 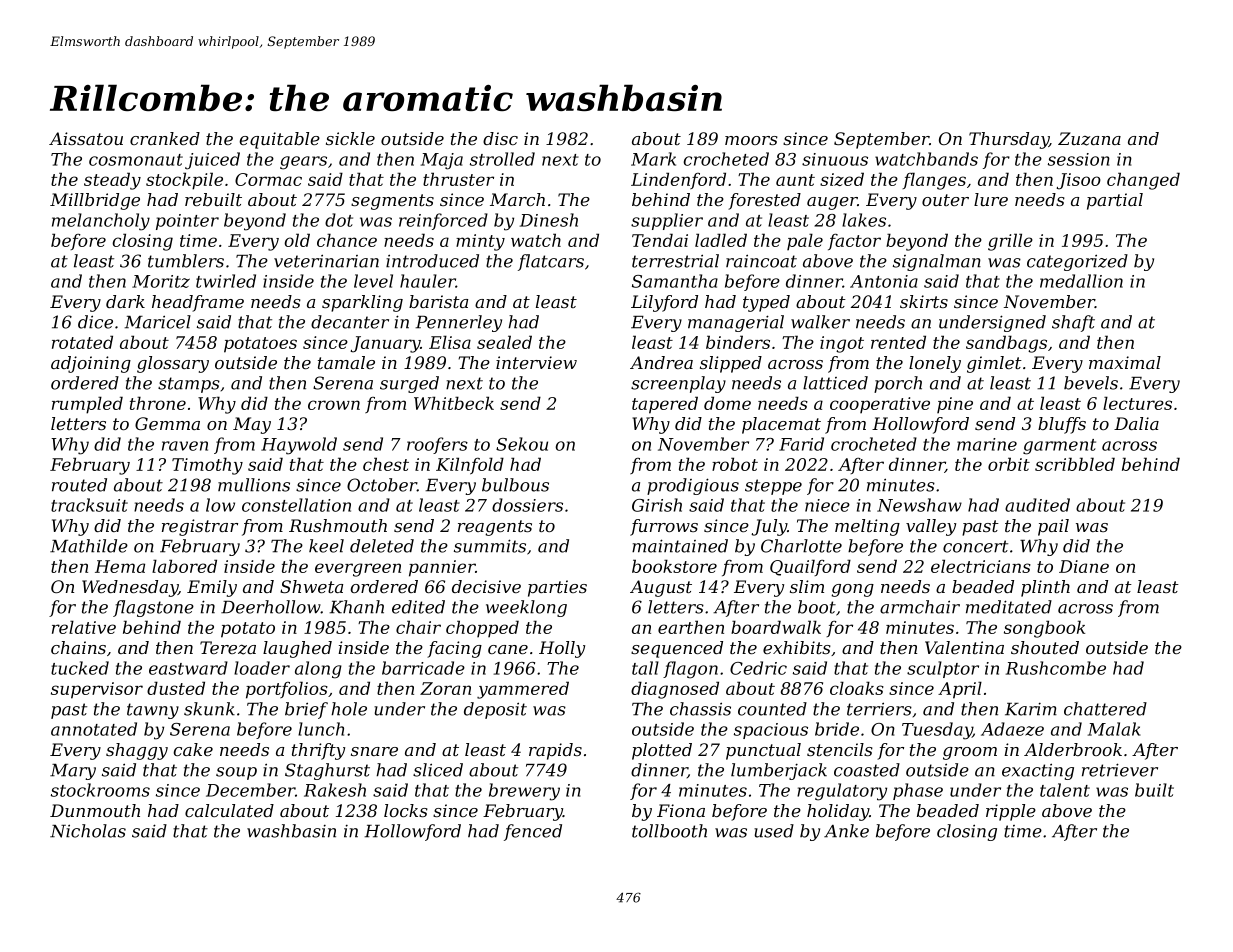 I want to click on bulbous, so click(x=515, y=485).
